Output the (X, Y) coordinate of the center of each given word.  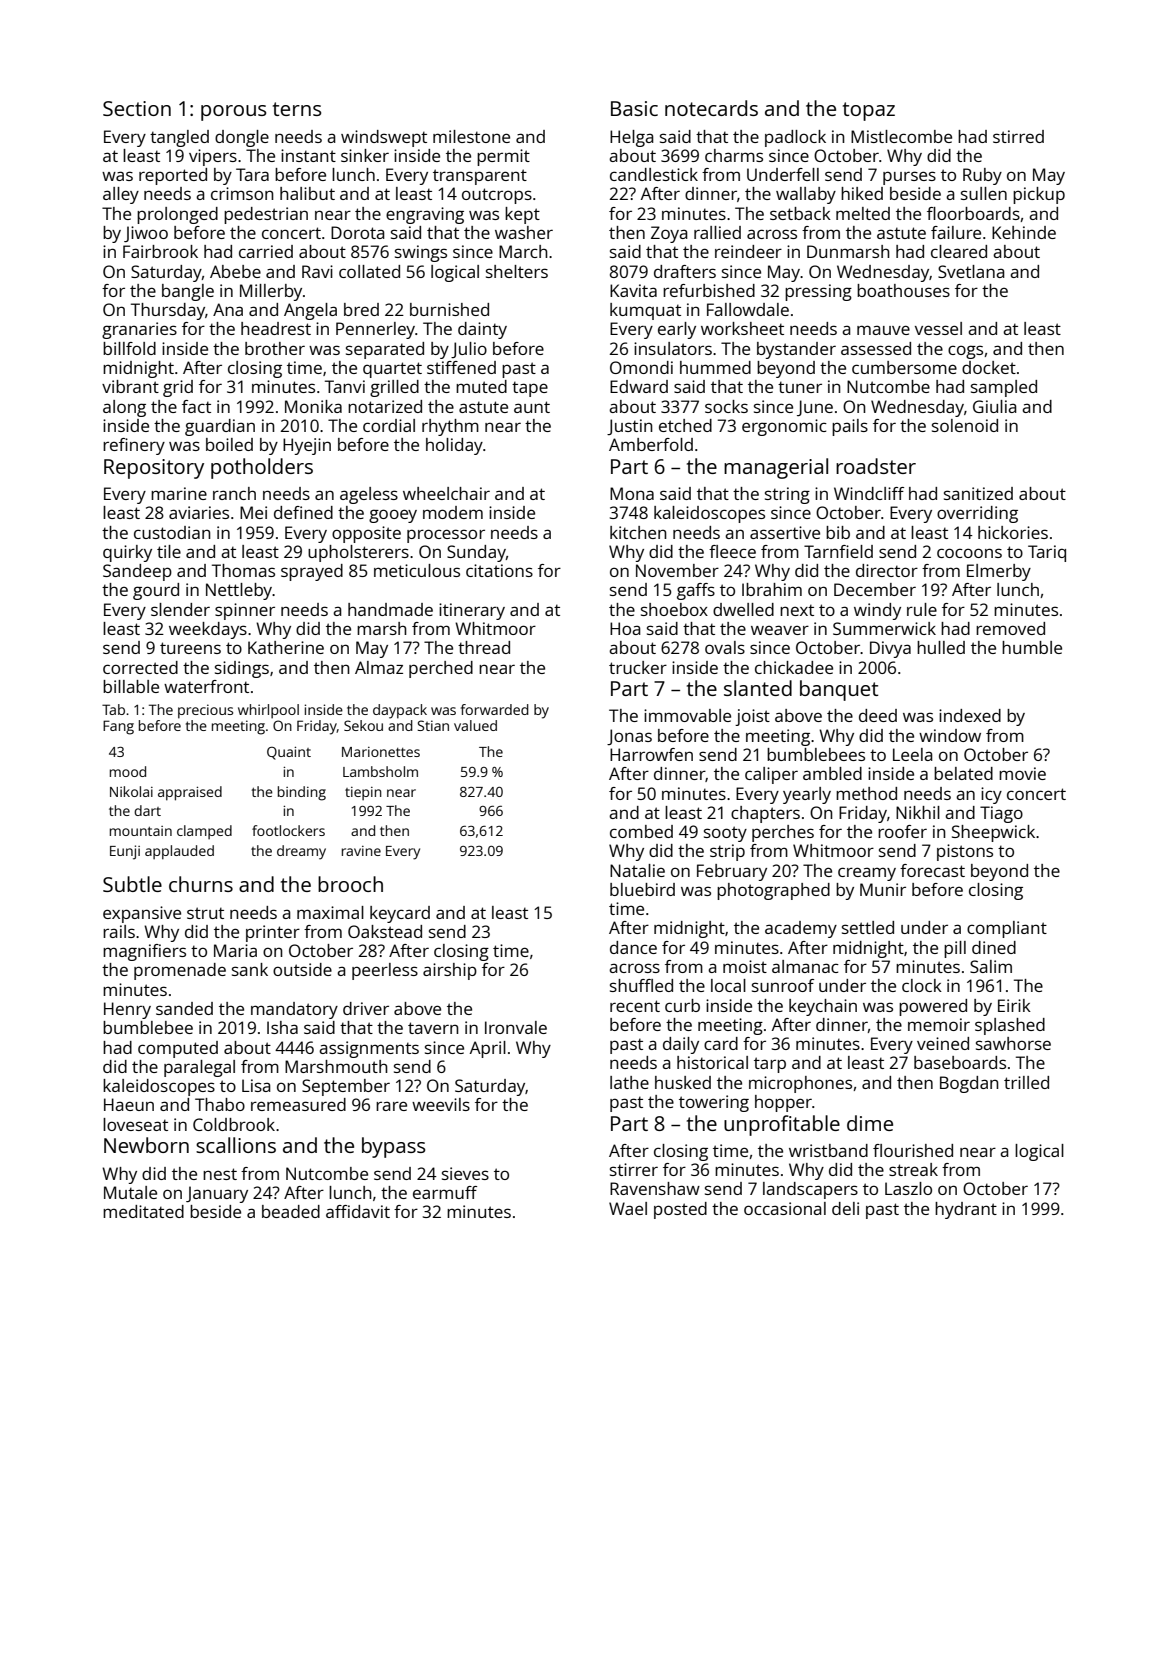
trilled (1026, 1082)
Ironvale (516, 1027)
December (875, 589)
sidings (242, 669)
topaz (869, 111)
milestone (471, 136)
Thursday (168, 311)
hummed (715, 367)
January (217, 1194)
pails (850, 427)
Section (137, 108)
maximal (330, 912)
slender (180, 609)
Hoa (625, 628)
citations (499, 570)
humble (1032, 647)
